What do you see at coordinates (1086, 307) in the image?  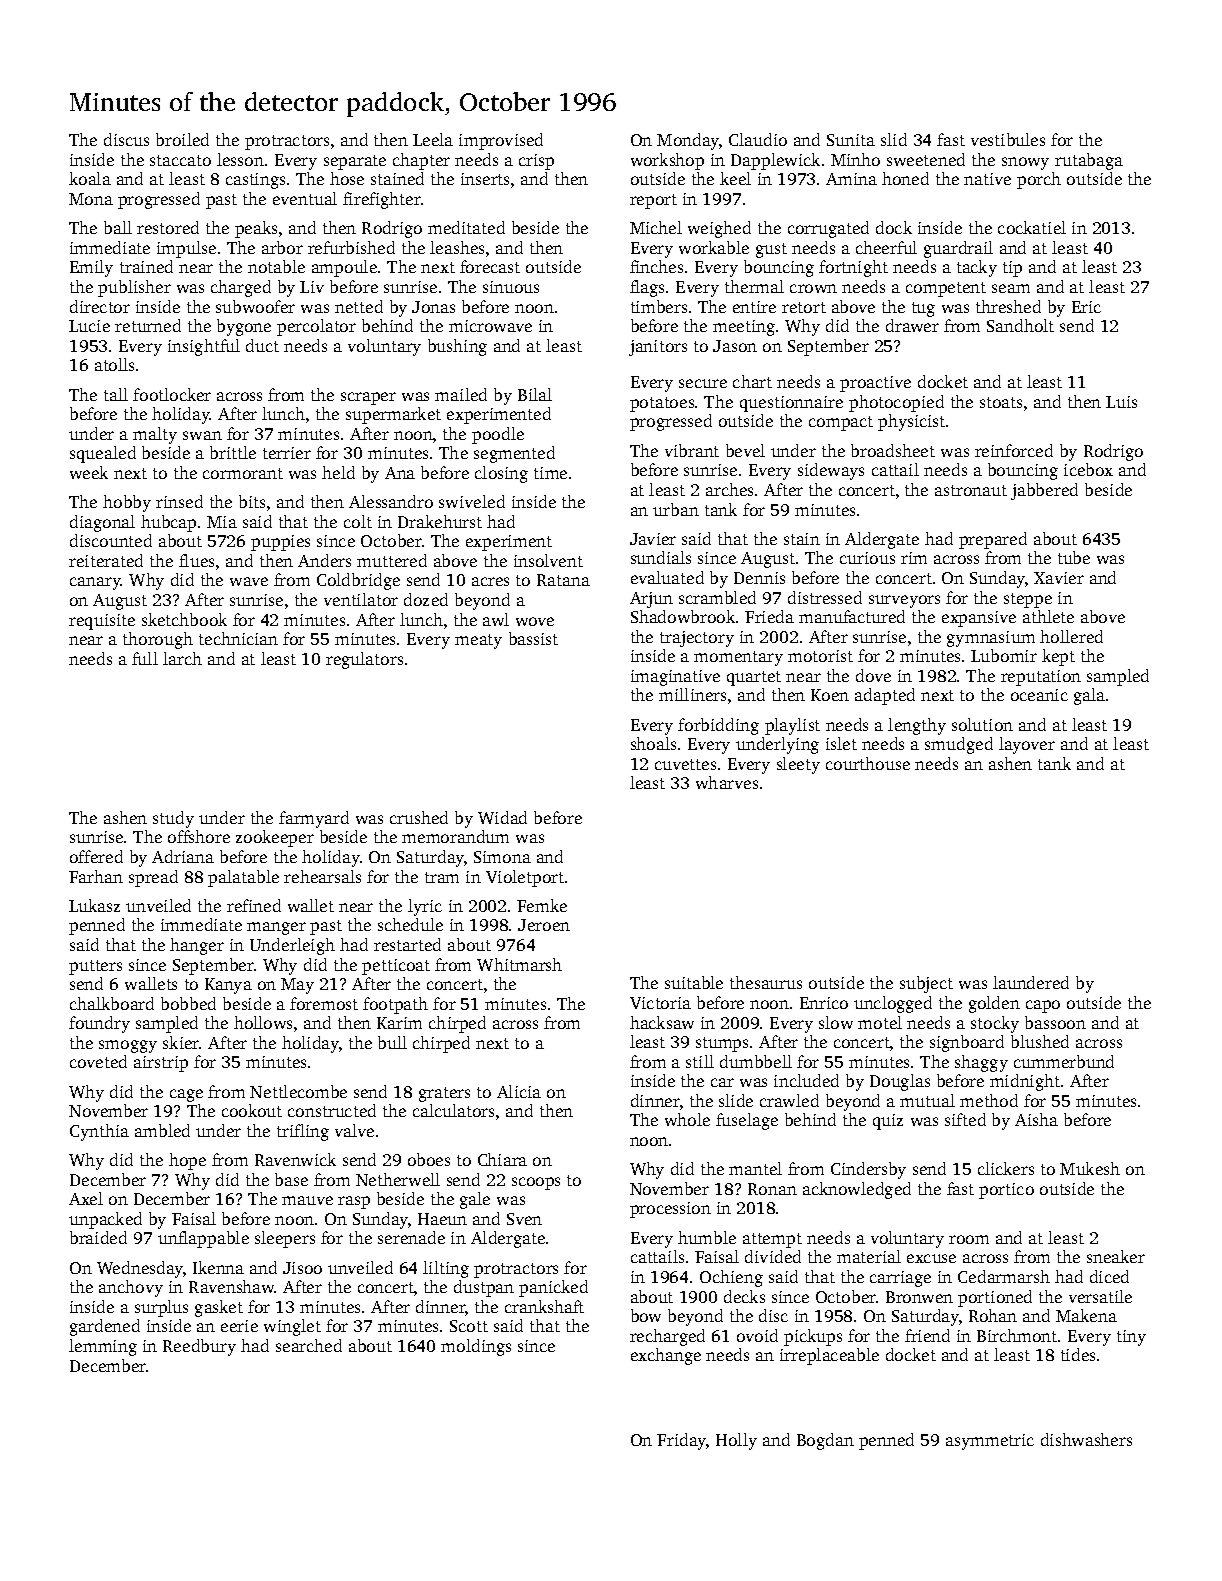 I see `Eric` at bounding box center [1086, 307].
